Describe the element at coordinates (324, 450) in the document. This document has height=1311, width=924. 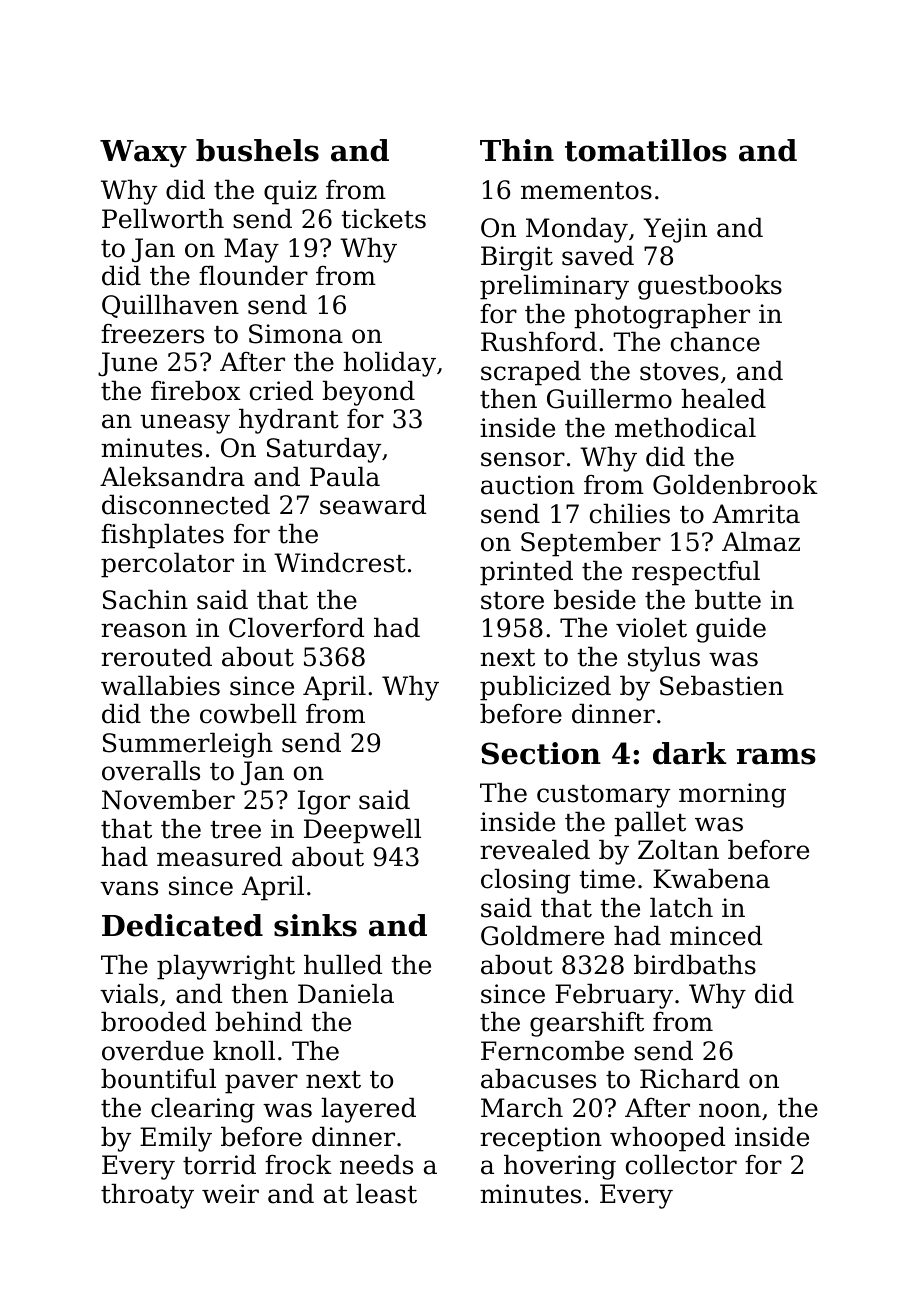
I see `Saturday` at that location.
